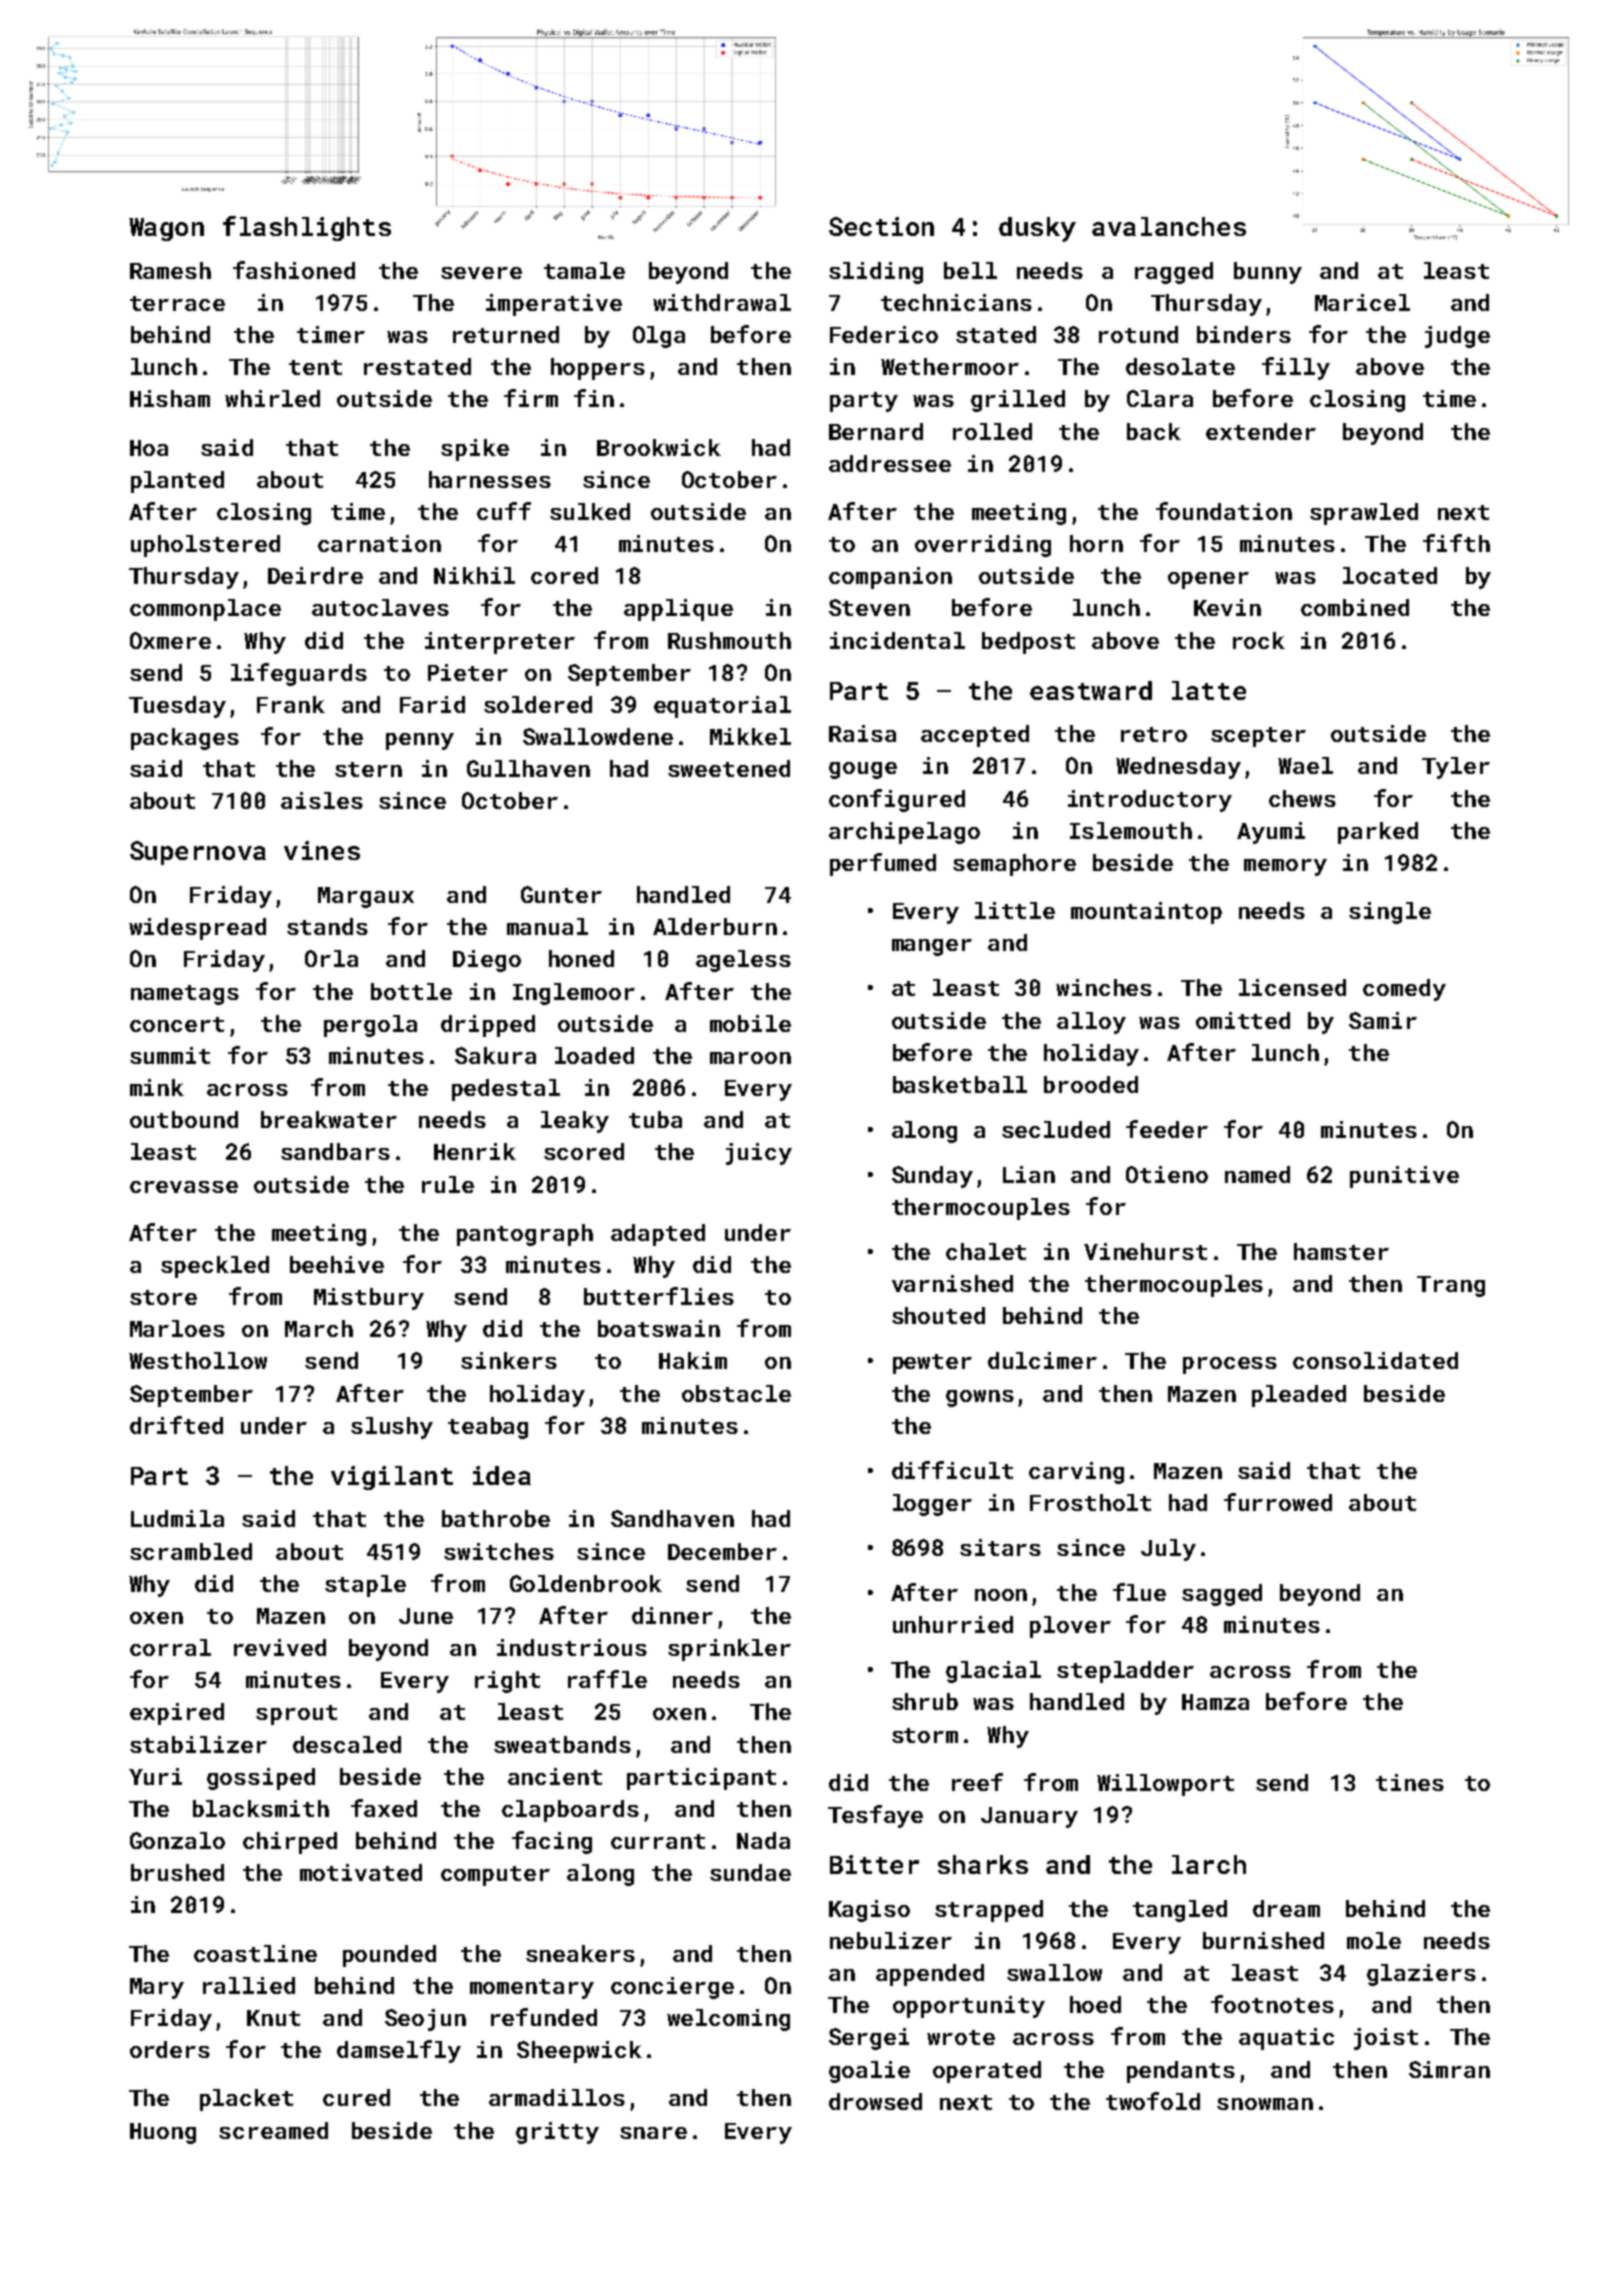  Describe the element at coordinates (1224, 511) in the screenshot. I see `foundation` at that location.
